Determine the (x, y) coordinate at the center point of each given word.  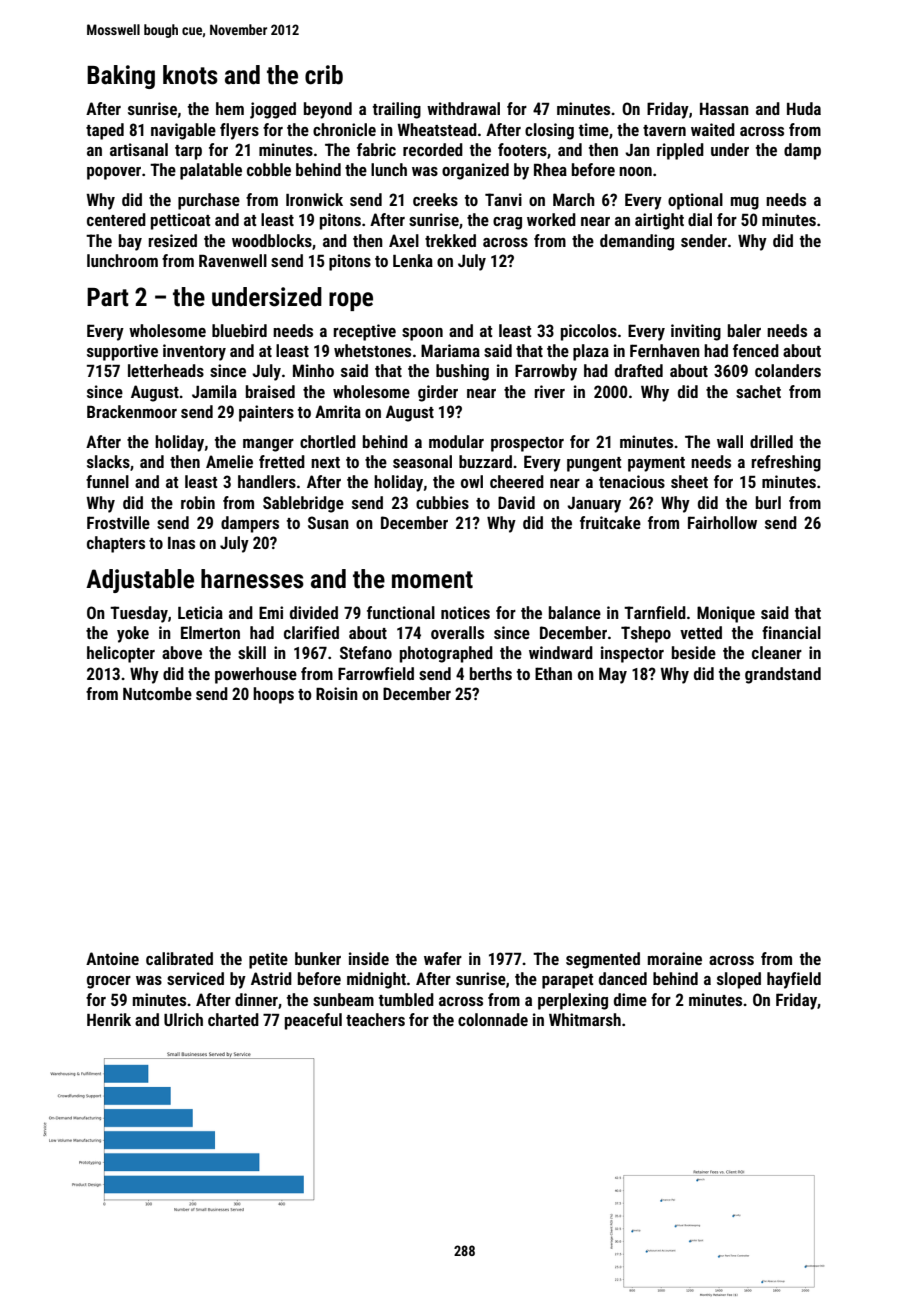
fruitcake (610, 522)
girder (438, 393)
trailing (397, 110)
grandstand (783, 675)
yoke (133, 634)
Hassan (724, 109)
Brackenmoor (132, 411)
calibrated (179, 958)
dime (630, 999)
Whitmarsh (585, 1019)
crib (324, 75)
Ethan (553, 673)
